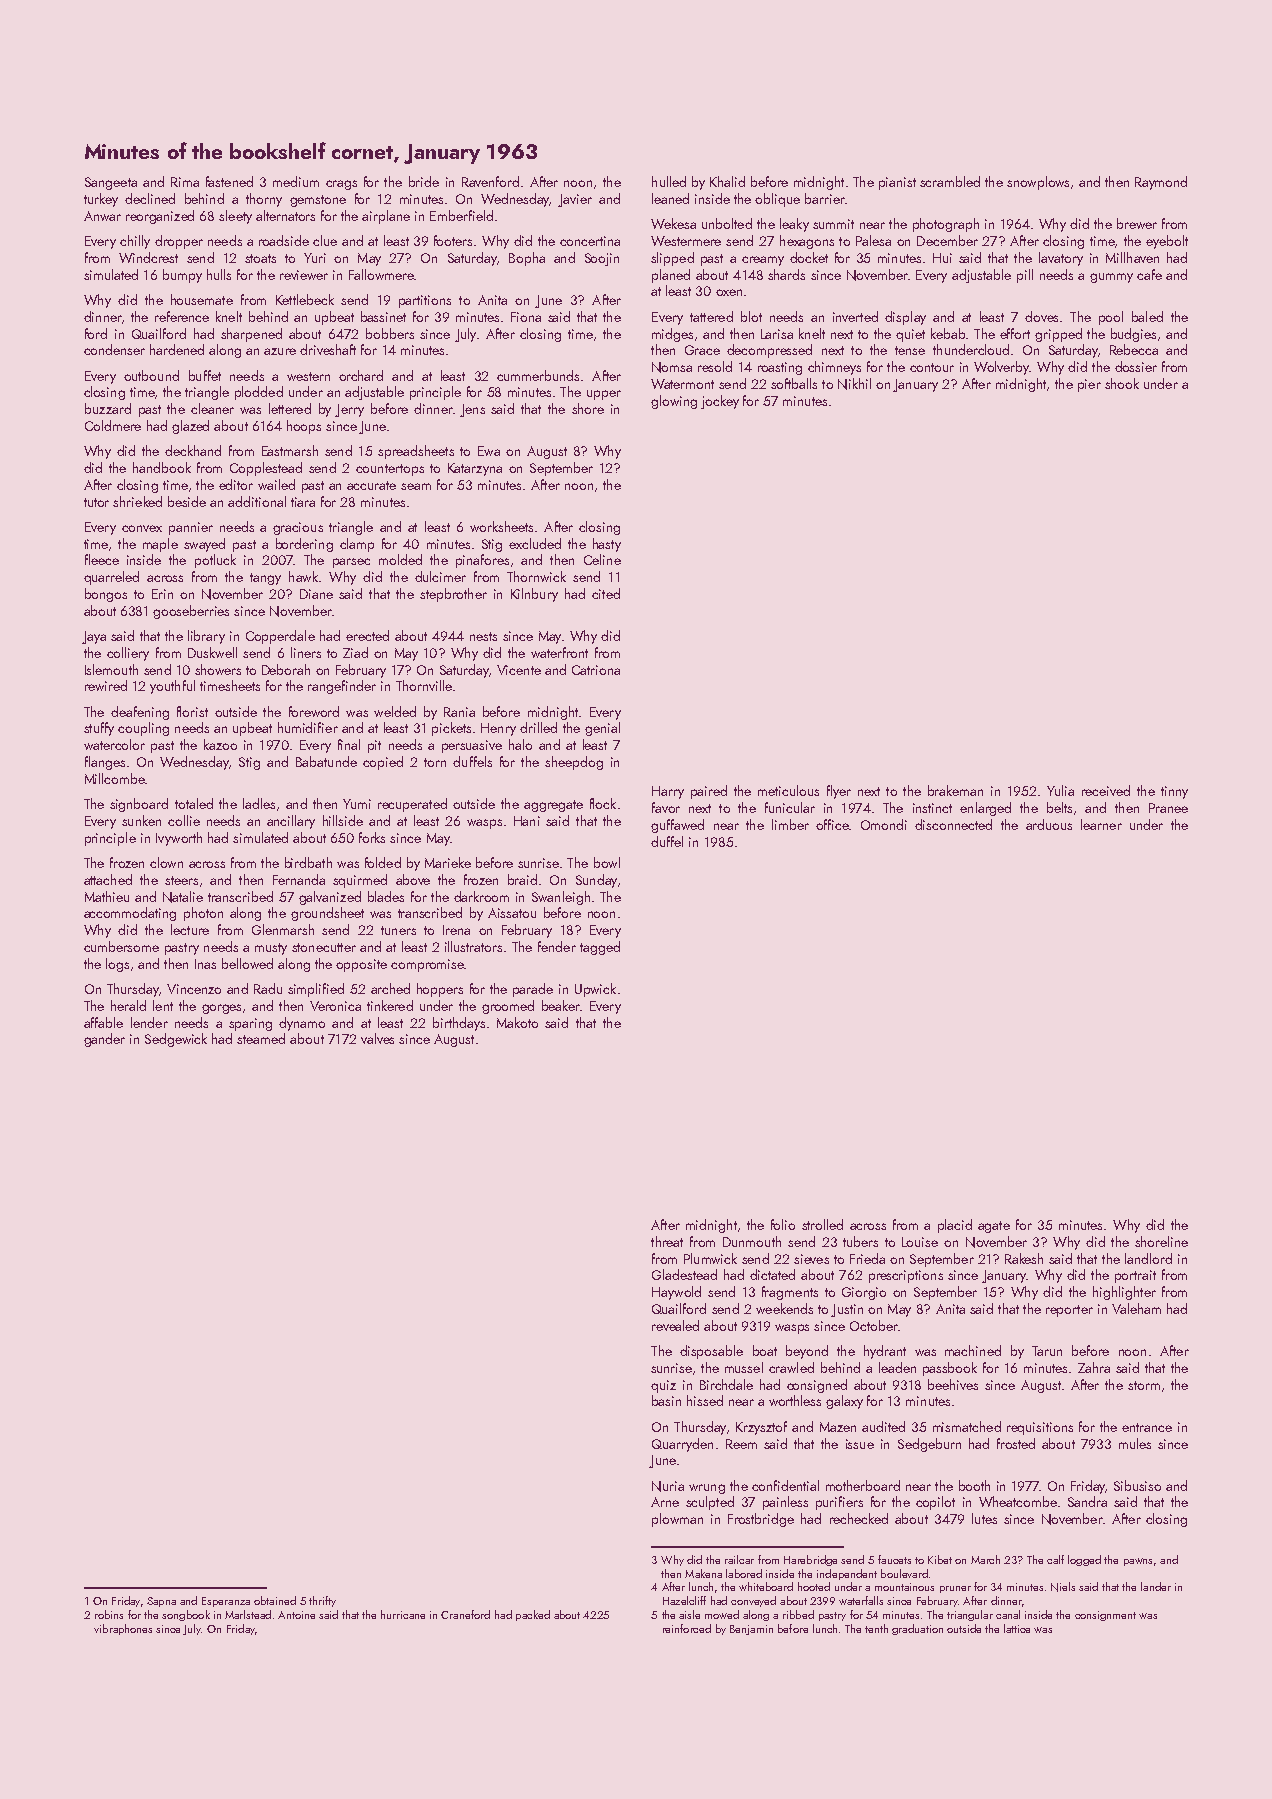  Describe the element at coordinates (533, 1615) in the image. I see `packed` at that location.
